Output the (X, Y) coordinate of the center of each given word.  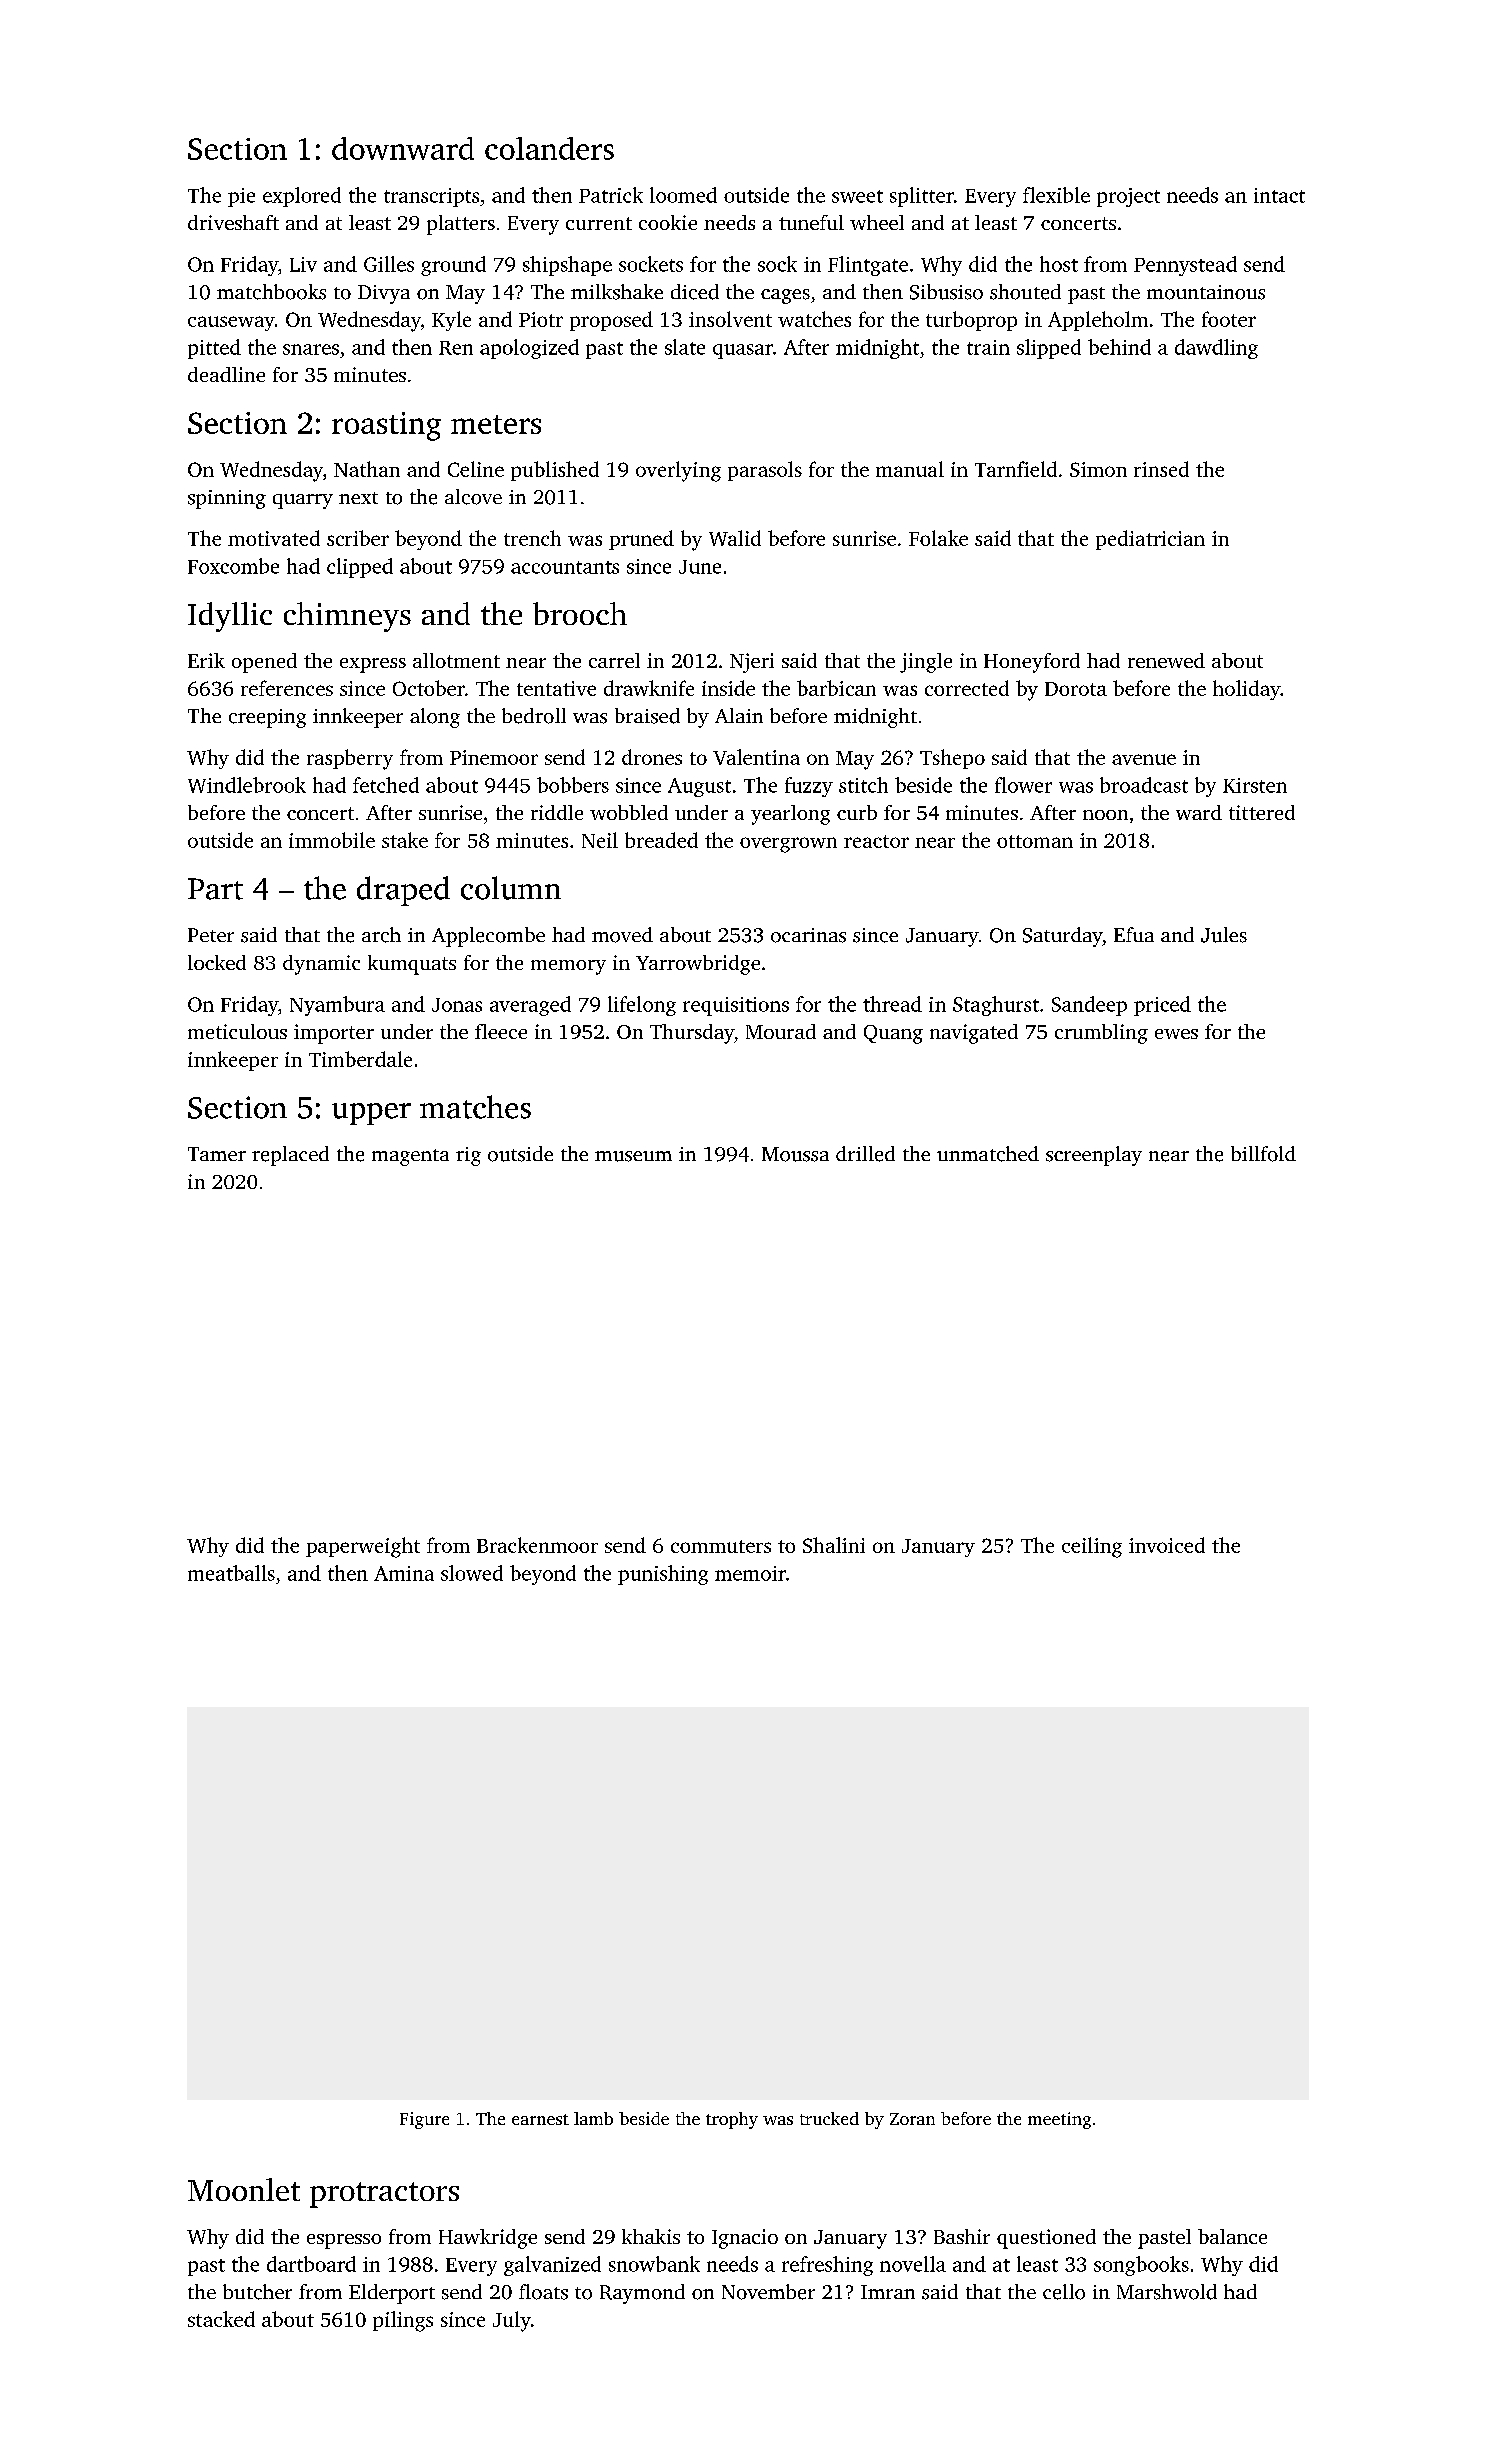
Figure (424, 2120)
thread (892, 1004)
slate (685, 347)
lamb (593, 2118)
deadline (226, 374)
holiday (1246, 690)
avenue (1144, 759)
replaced (290, 1156)
